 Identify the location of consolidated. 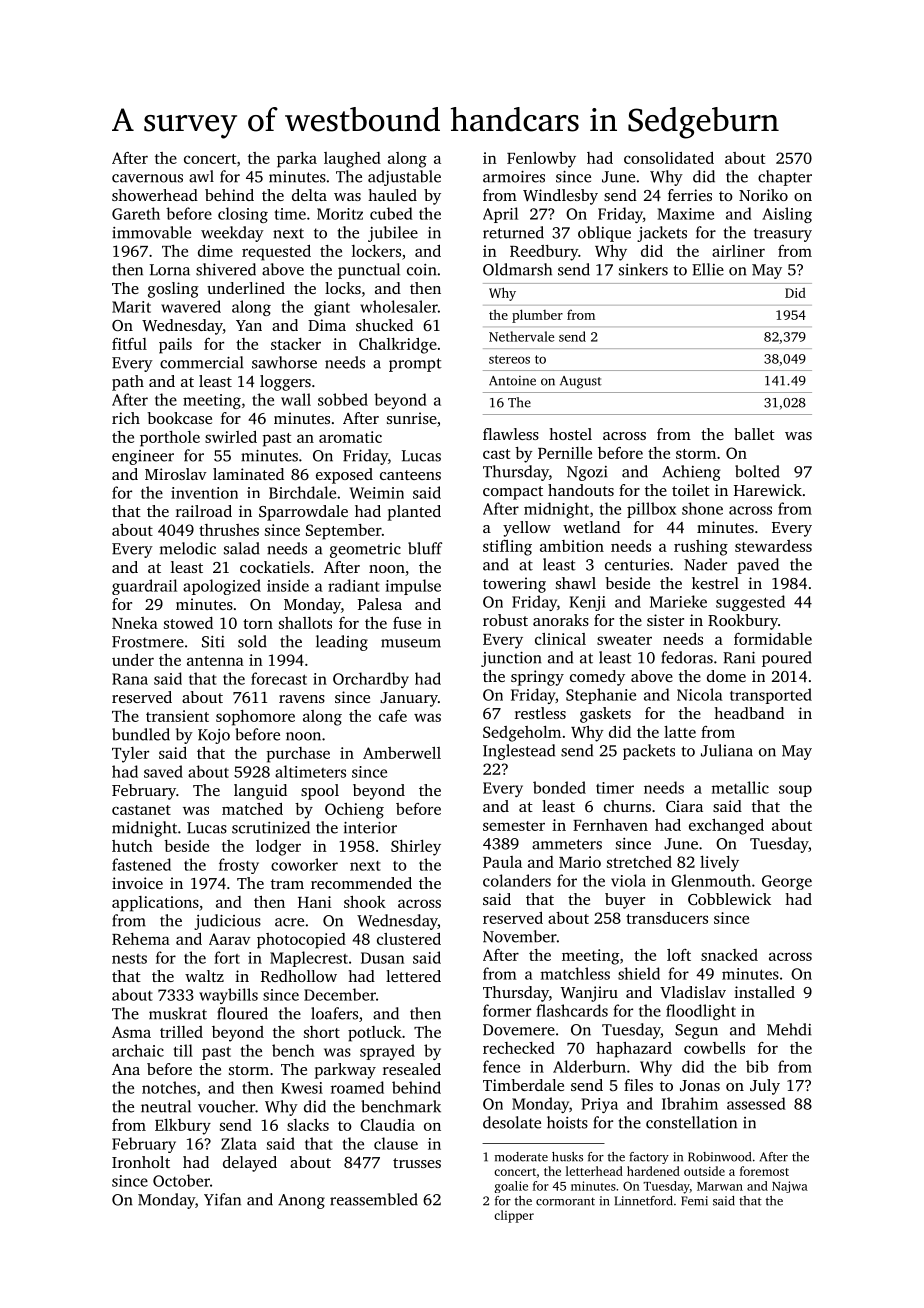
(669, 158).
